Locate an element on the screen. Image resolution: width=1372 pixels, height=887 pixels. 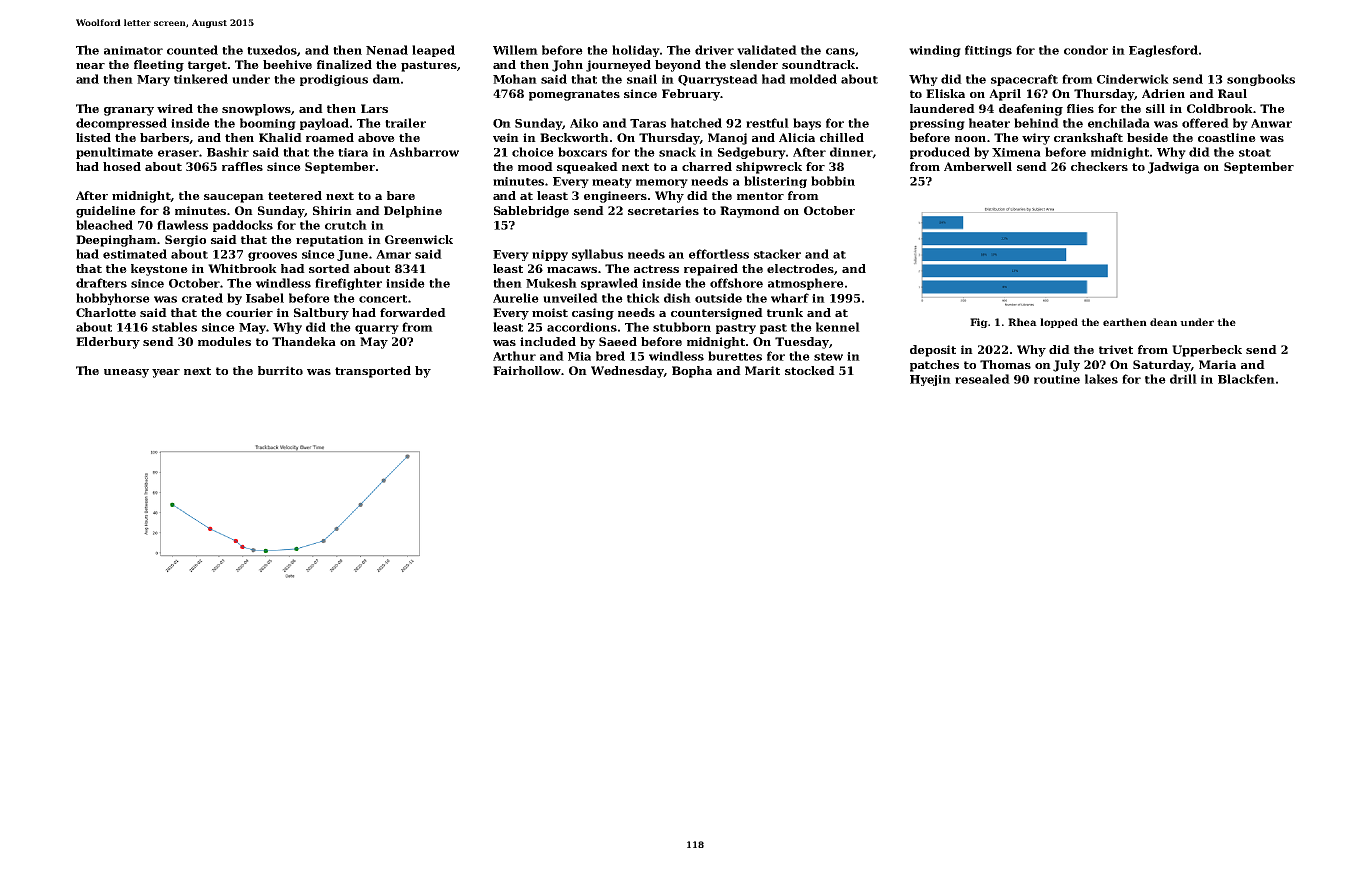
chilled is located at coordinates (842, 137).
